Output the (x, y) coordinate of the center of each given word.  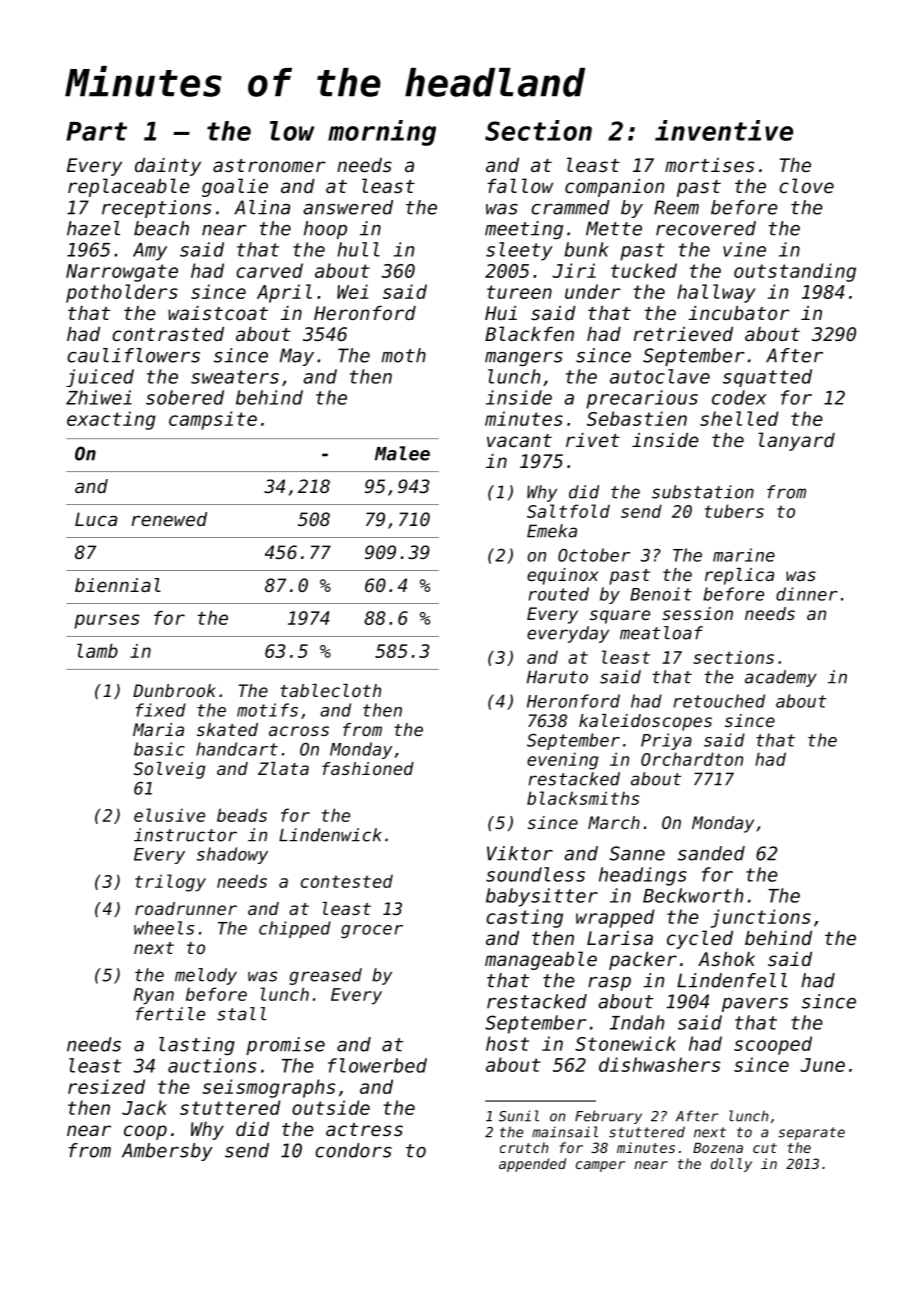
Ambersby (167, 1152)
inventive (724, 130)
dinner (807, 594)
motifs (267, 710)
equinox (563, 576)
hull (358, 249)
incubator (739, 313)
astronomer (269, 165)
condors (353, 1150)
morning (382, 133)
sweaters (235, 377)
